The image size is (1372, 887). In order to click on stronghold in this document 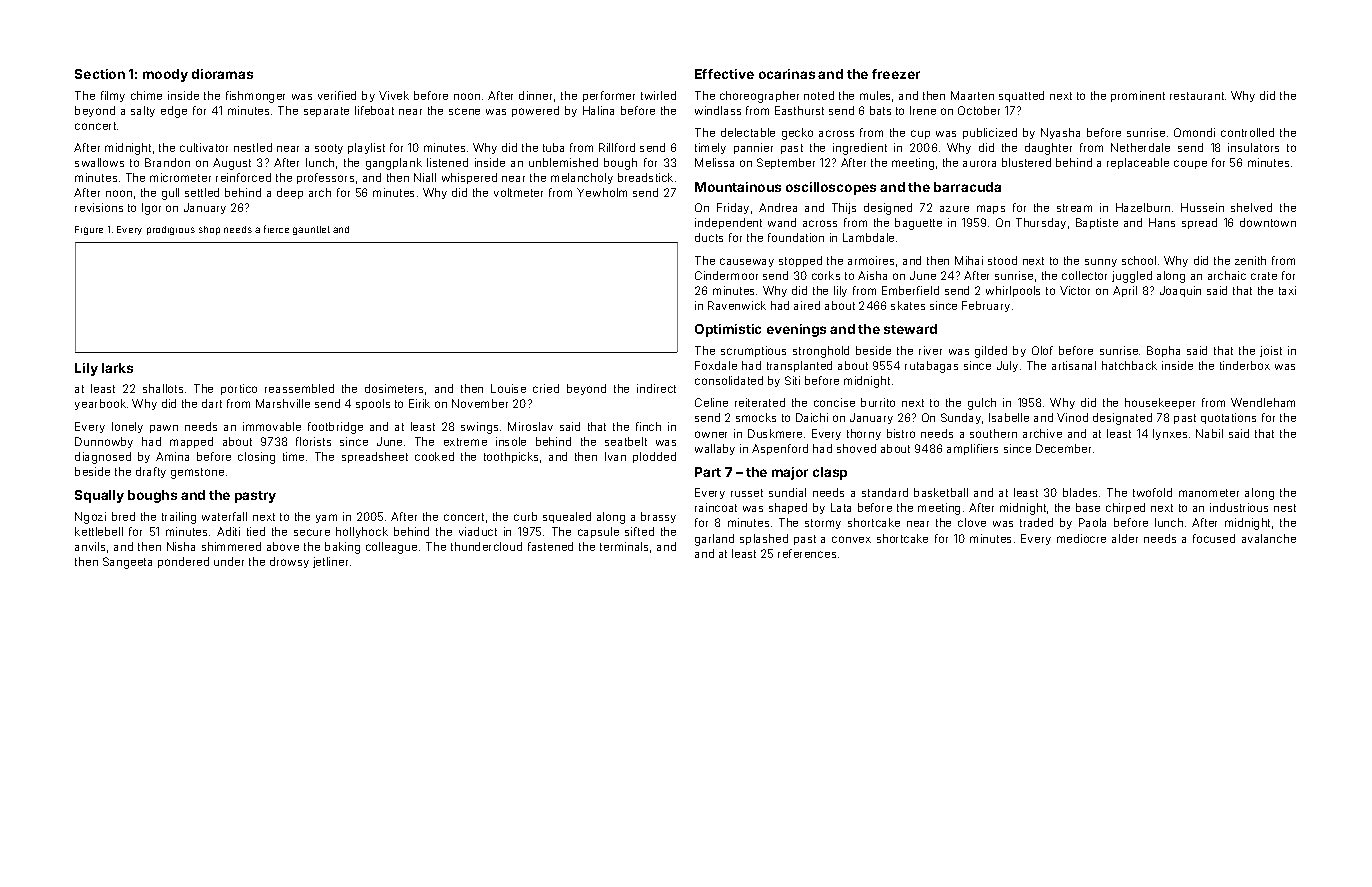, I will do `click(821, 352)`.
